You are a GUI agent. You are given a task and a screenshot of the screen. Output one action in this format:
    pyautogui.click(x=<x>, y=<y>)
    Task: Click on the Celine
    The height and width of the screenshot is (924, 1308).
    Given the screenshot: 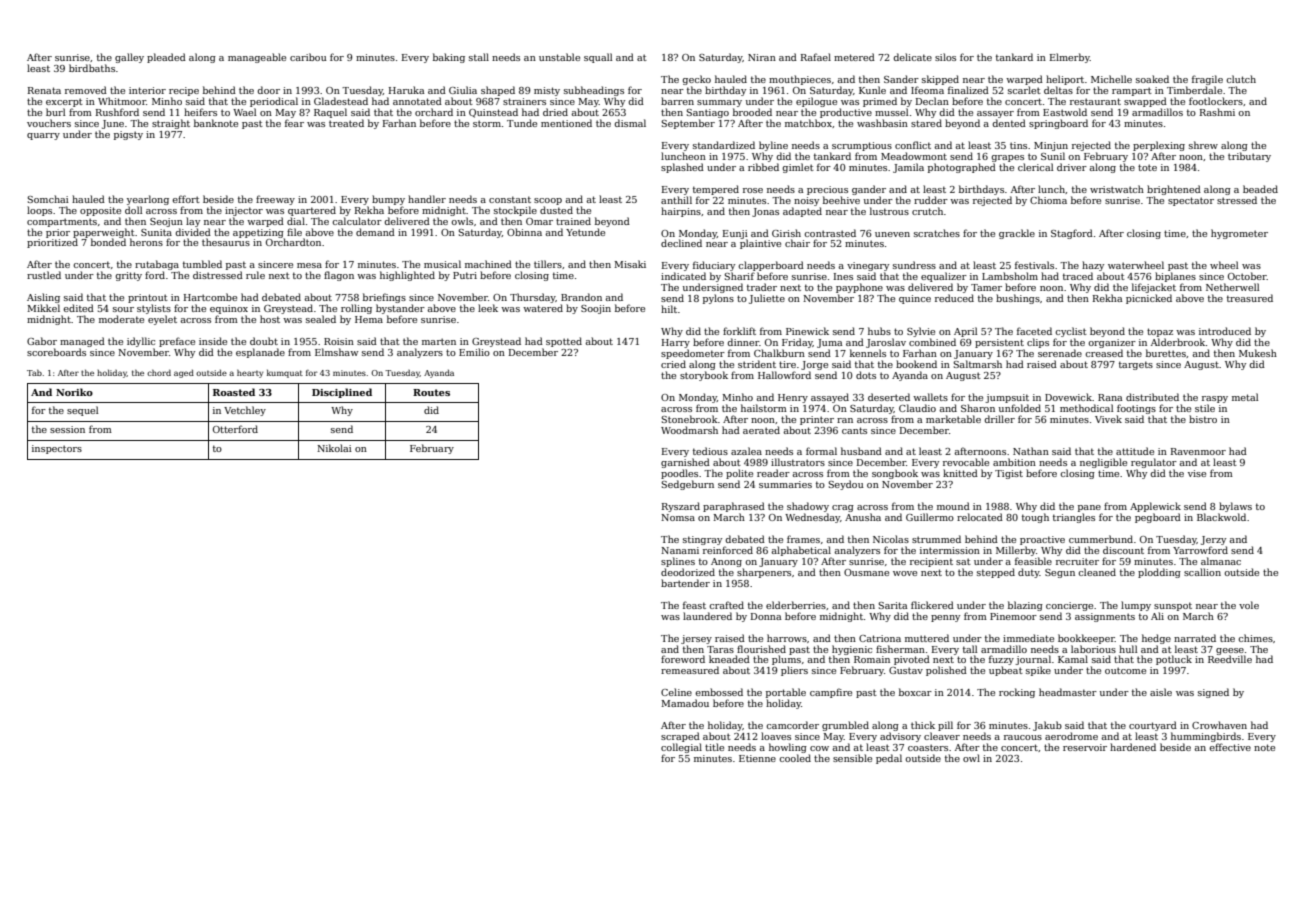 What is the action you would take?
    pyautogui.click(x=676, y=692)
